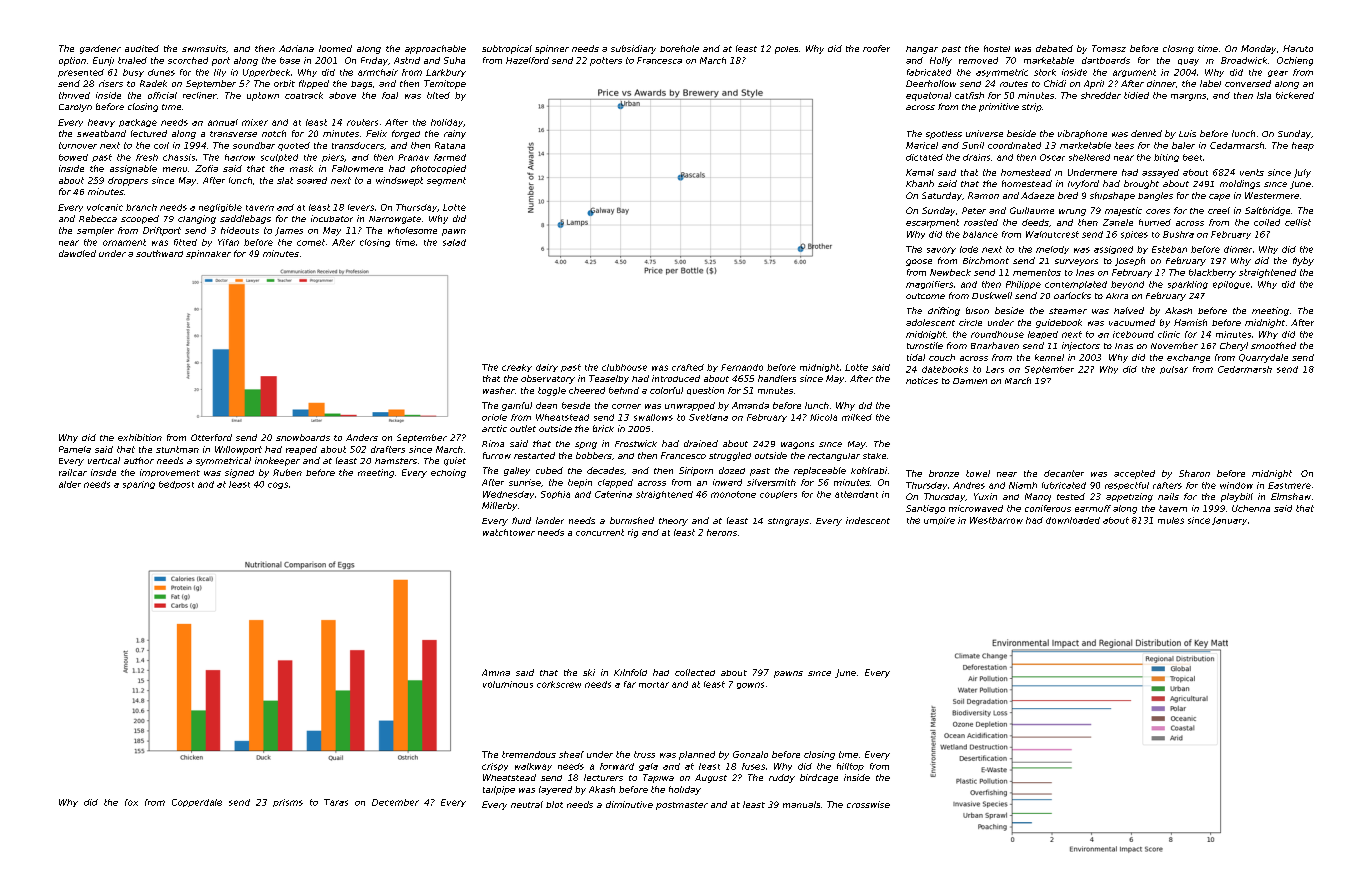  I want to click on potters, so click(606, 61).
